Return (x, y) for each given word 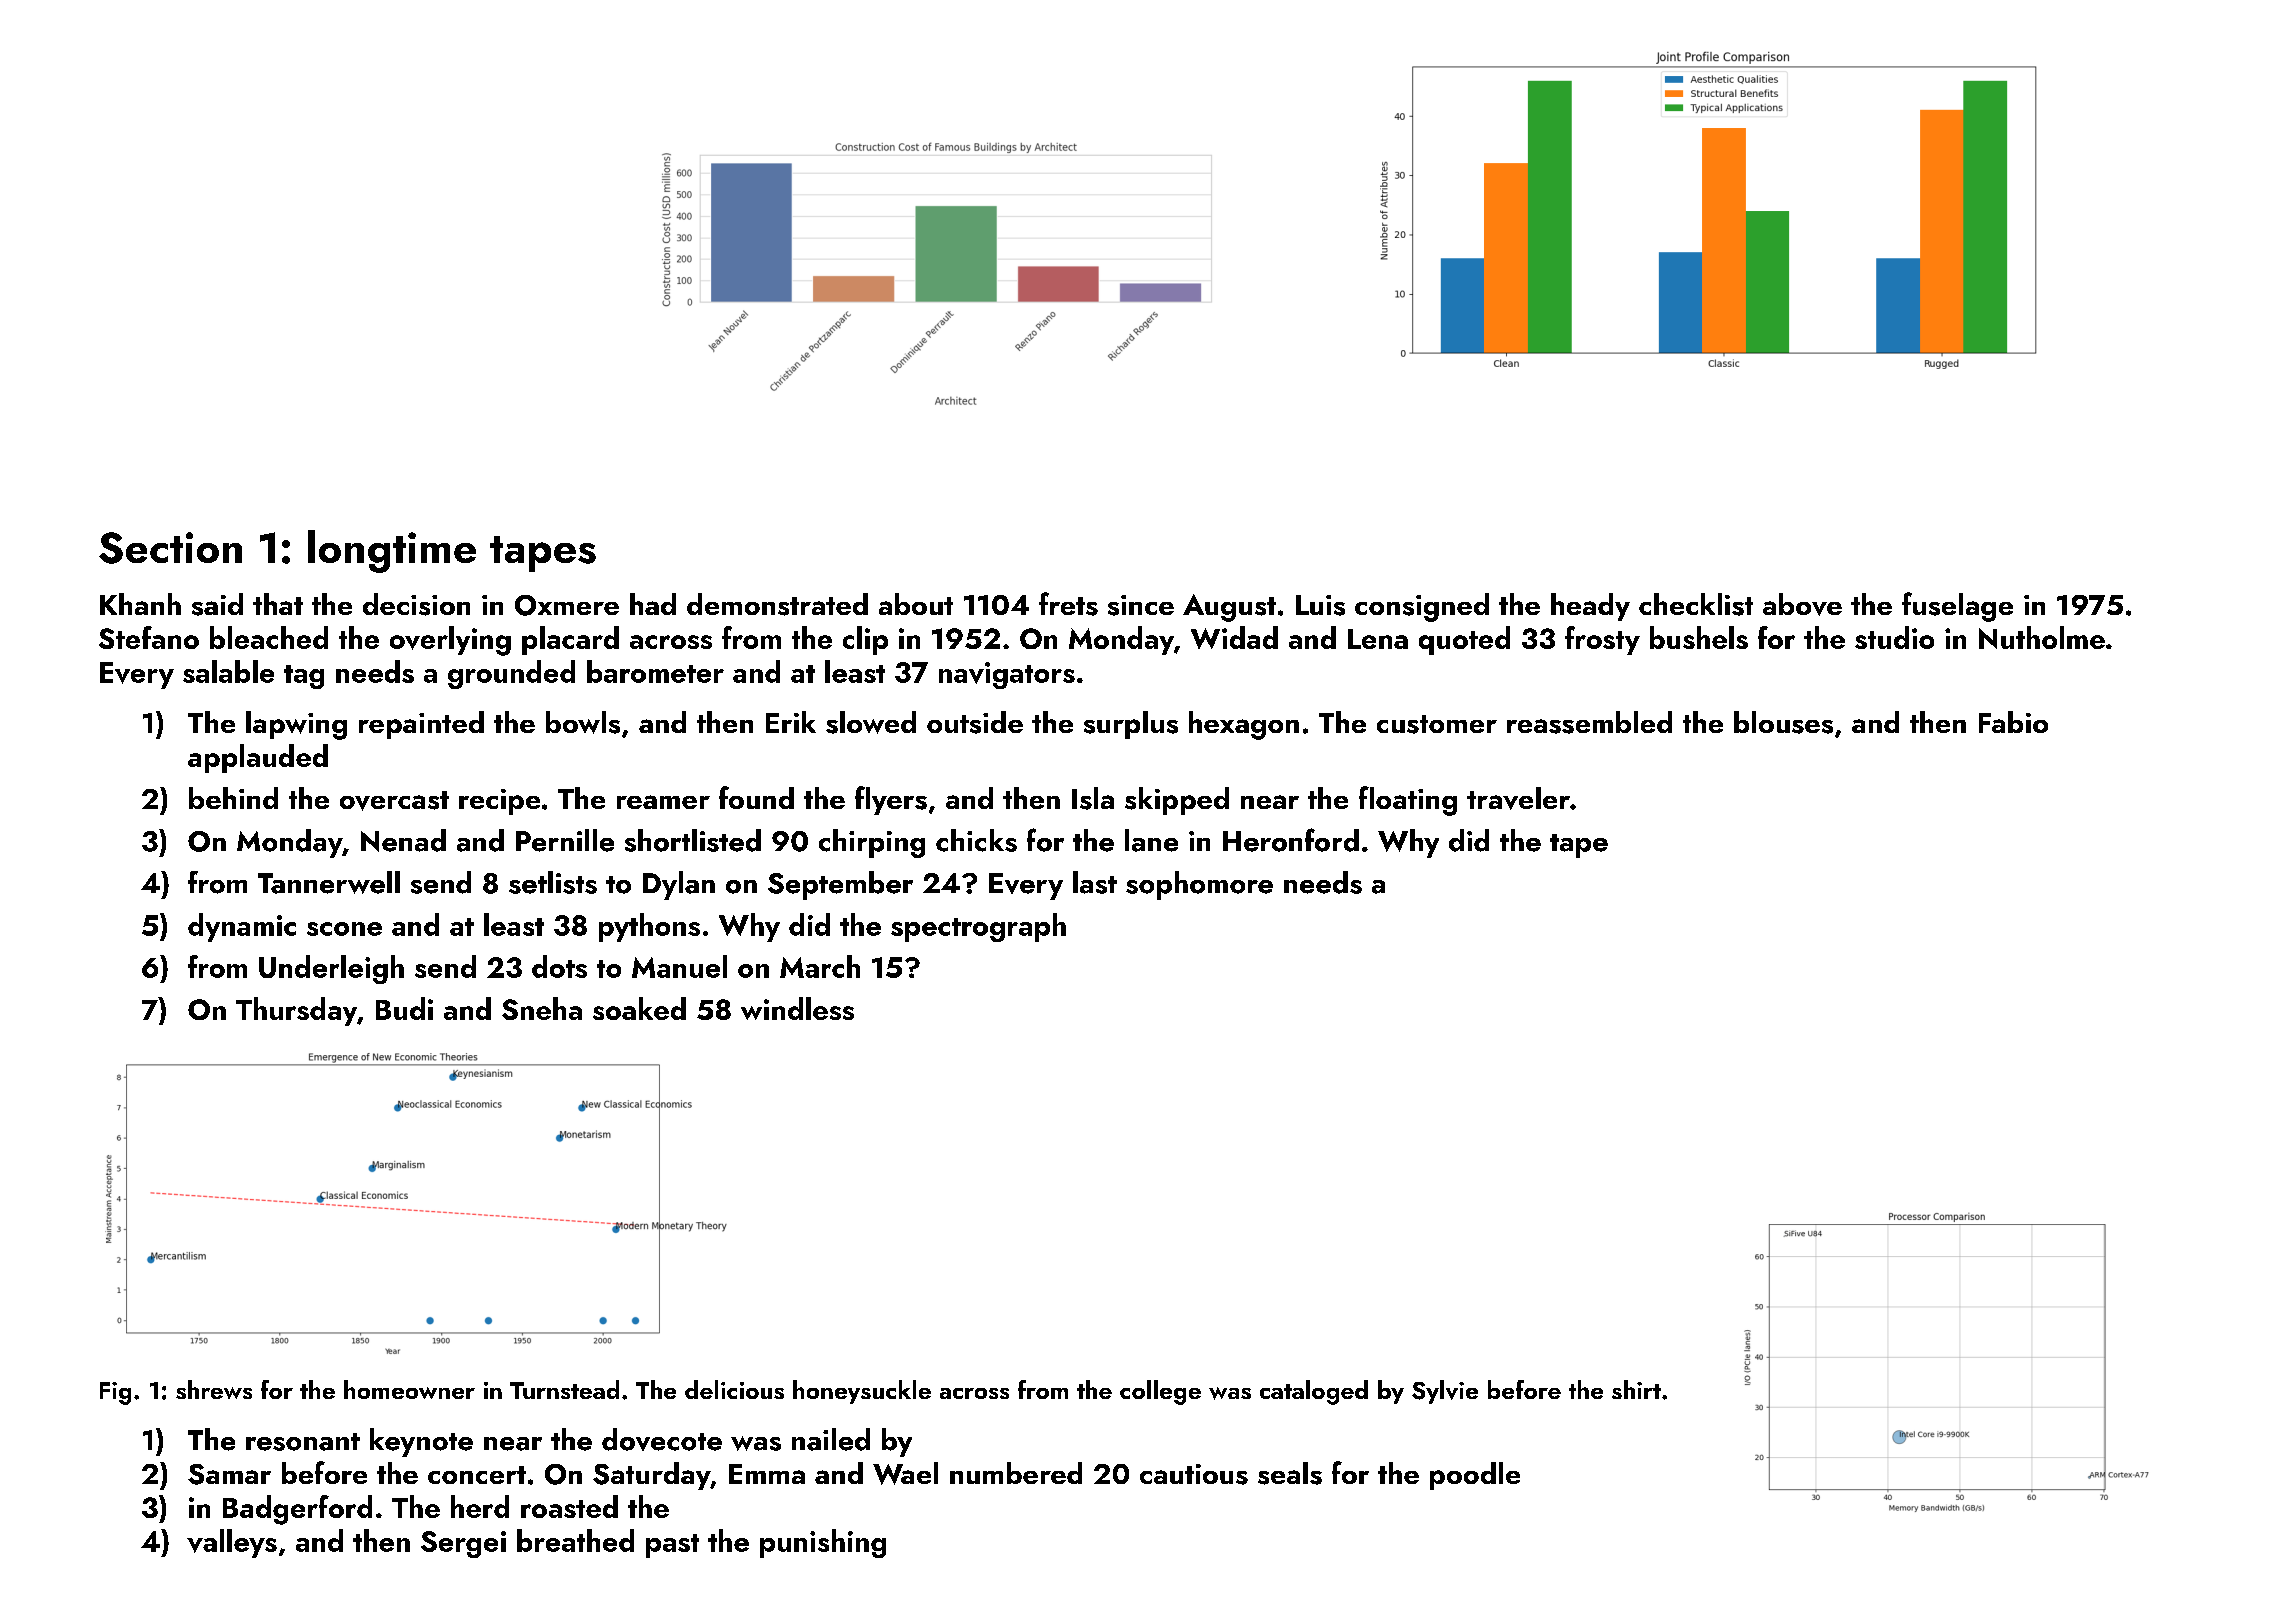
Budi (404, 1008)
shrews (214, 1389)
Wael (905, 1473)
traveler (1518, 798)
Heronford (1291, 840)
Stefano (149, 637)
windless (797, 1008)
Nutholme (2042, 637)
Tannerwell (329, 882)
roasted (569, 1506)
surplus (1131, 725)
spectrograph (978, 927)
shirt (1636, 1389)
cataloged (1314, 1392)
